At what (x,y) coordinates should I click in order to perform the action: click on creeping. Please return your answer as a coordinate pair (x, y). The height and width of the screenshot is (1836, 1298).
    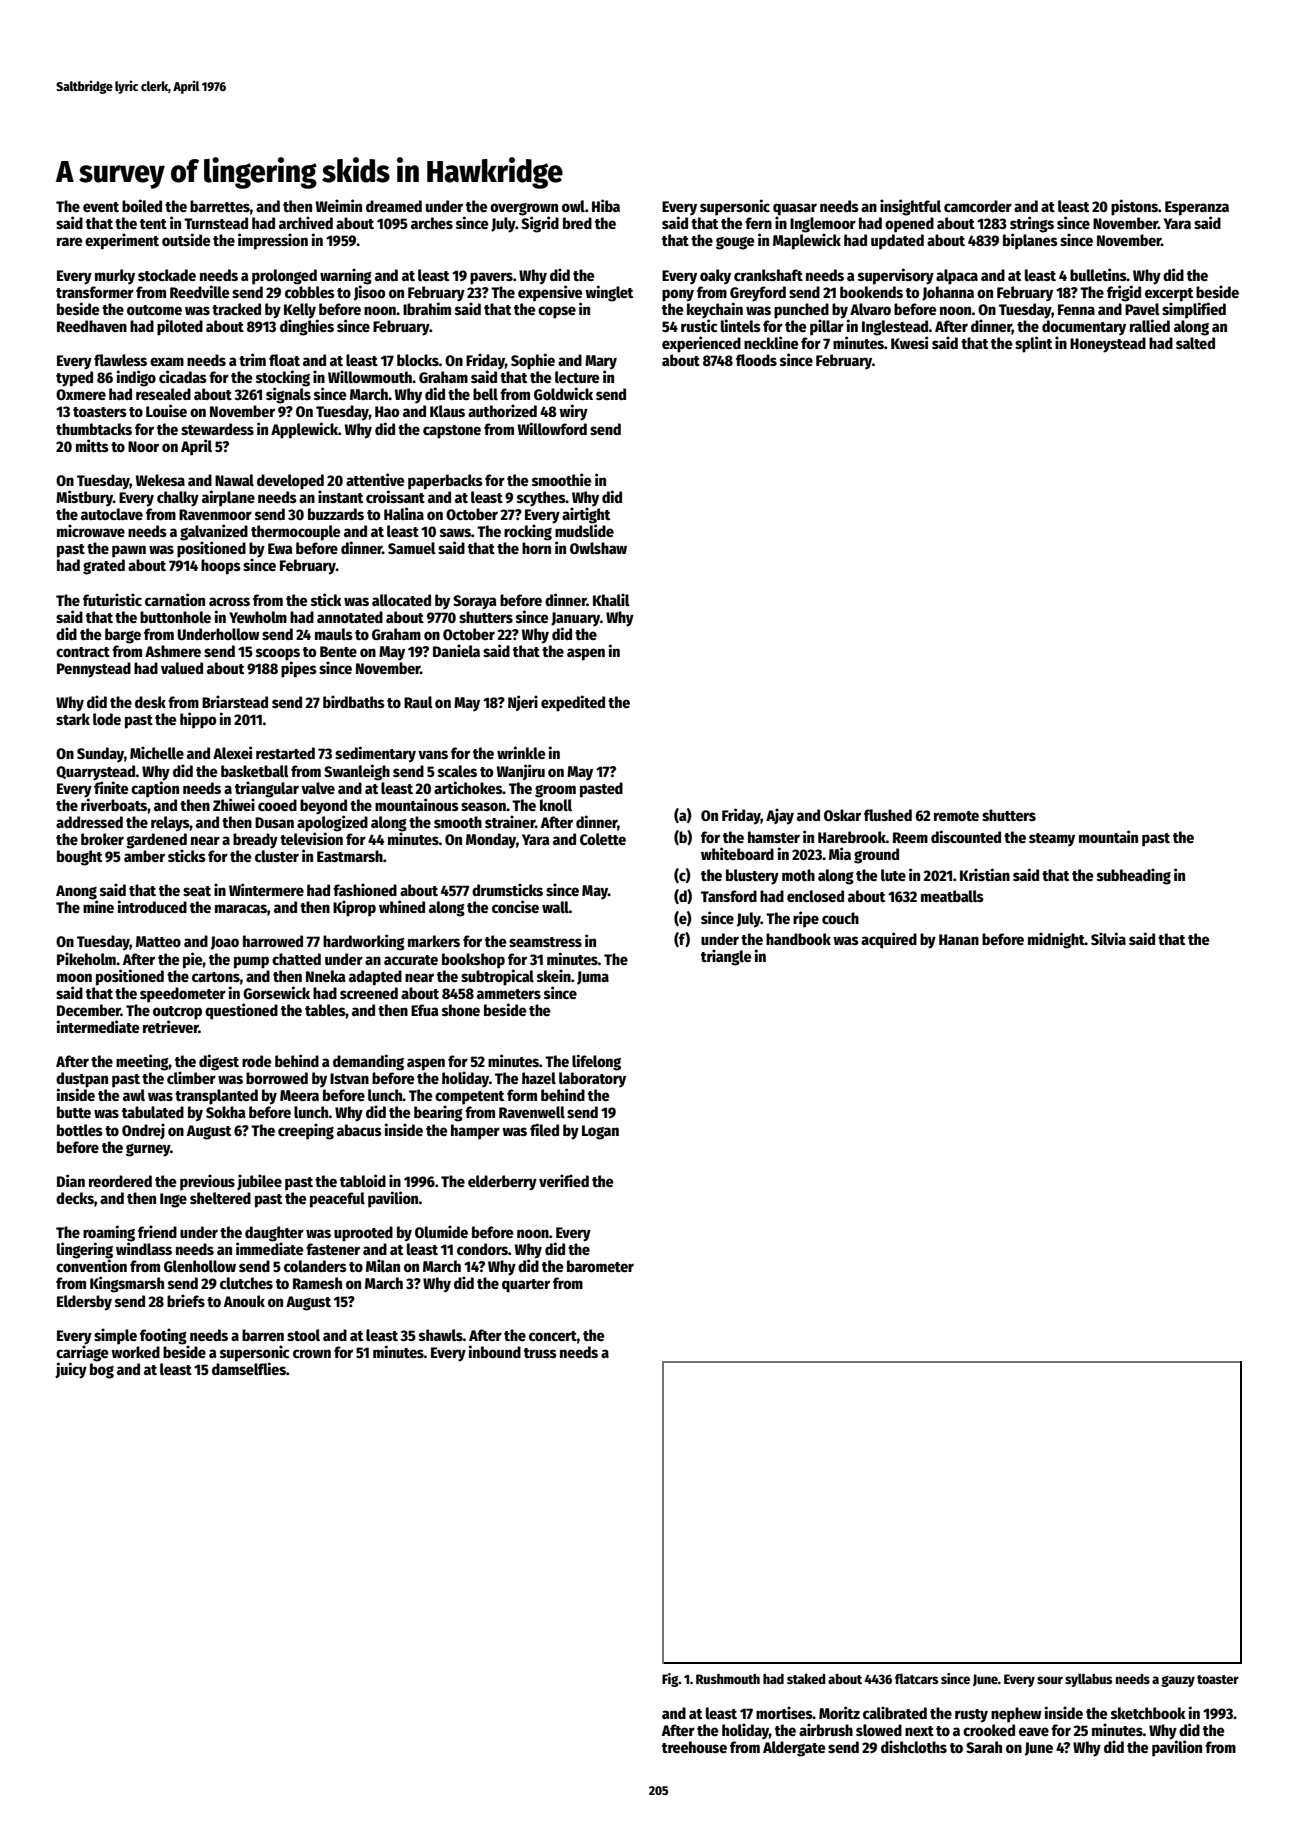
    Looking at the image, I should click on (306, 1131).
